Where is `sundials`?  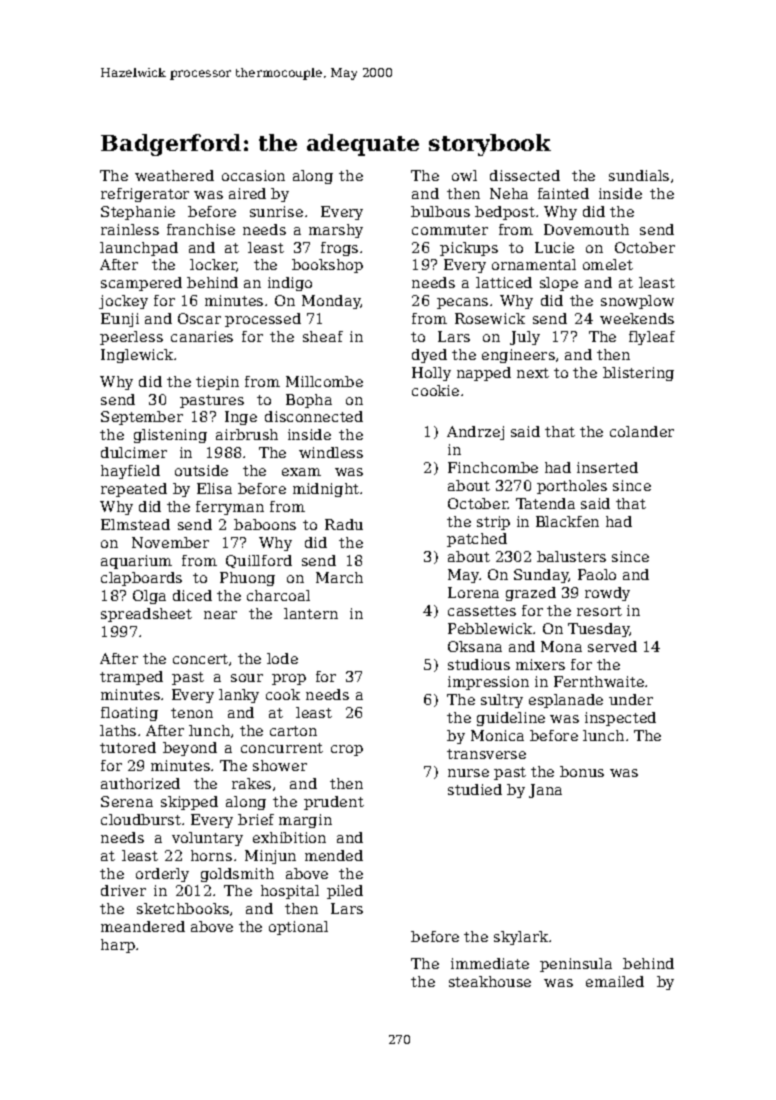 sundials is located at coordinates (639, 175).
